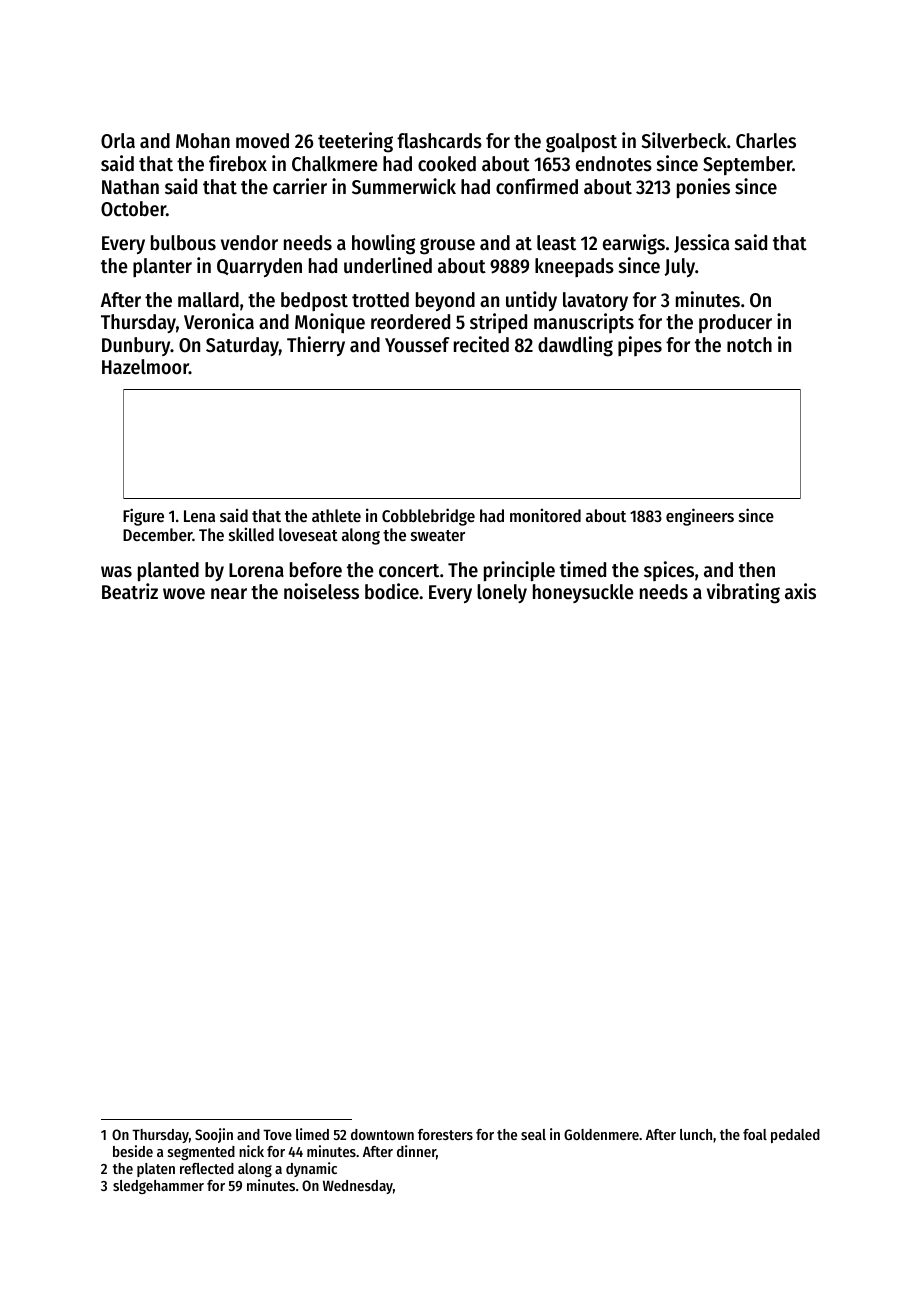 Image resolution: width=924 pixels, height=1311 pixels. What do you see at coordinates (755, 1134) in the screenshot?
I see `foal` at bounding box center [755, 1134].
